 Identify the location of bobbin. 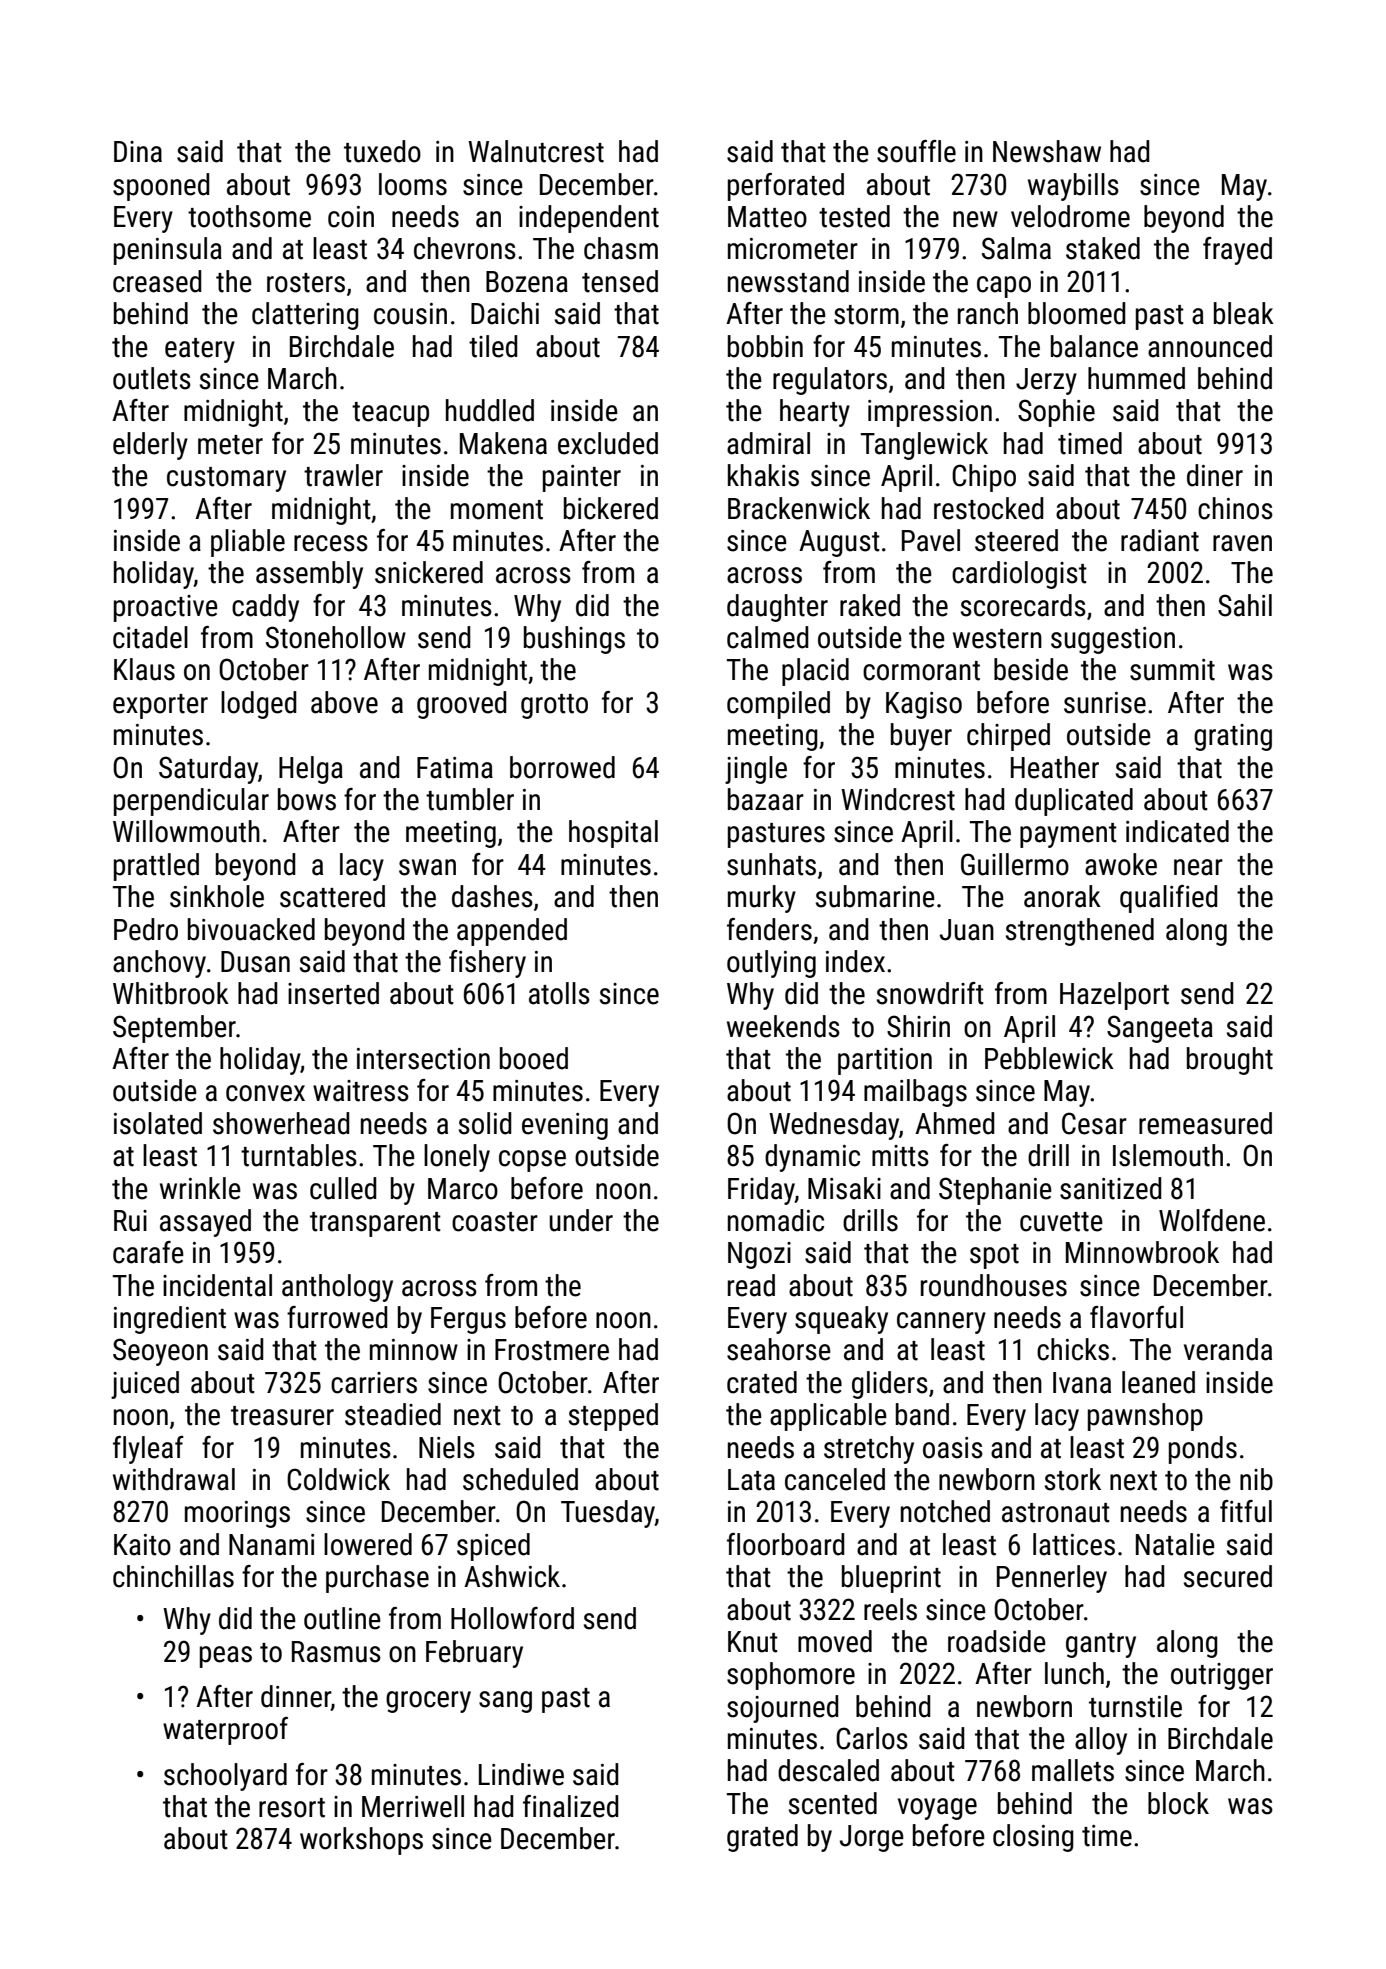
(765, 346).
